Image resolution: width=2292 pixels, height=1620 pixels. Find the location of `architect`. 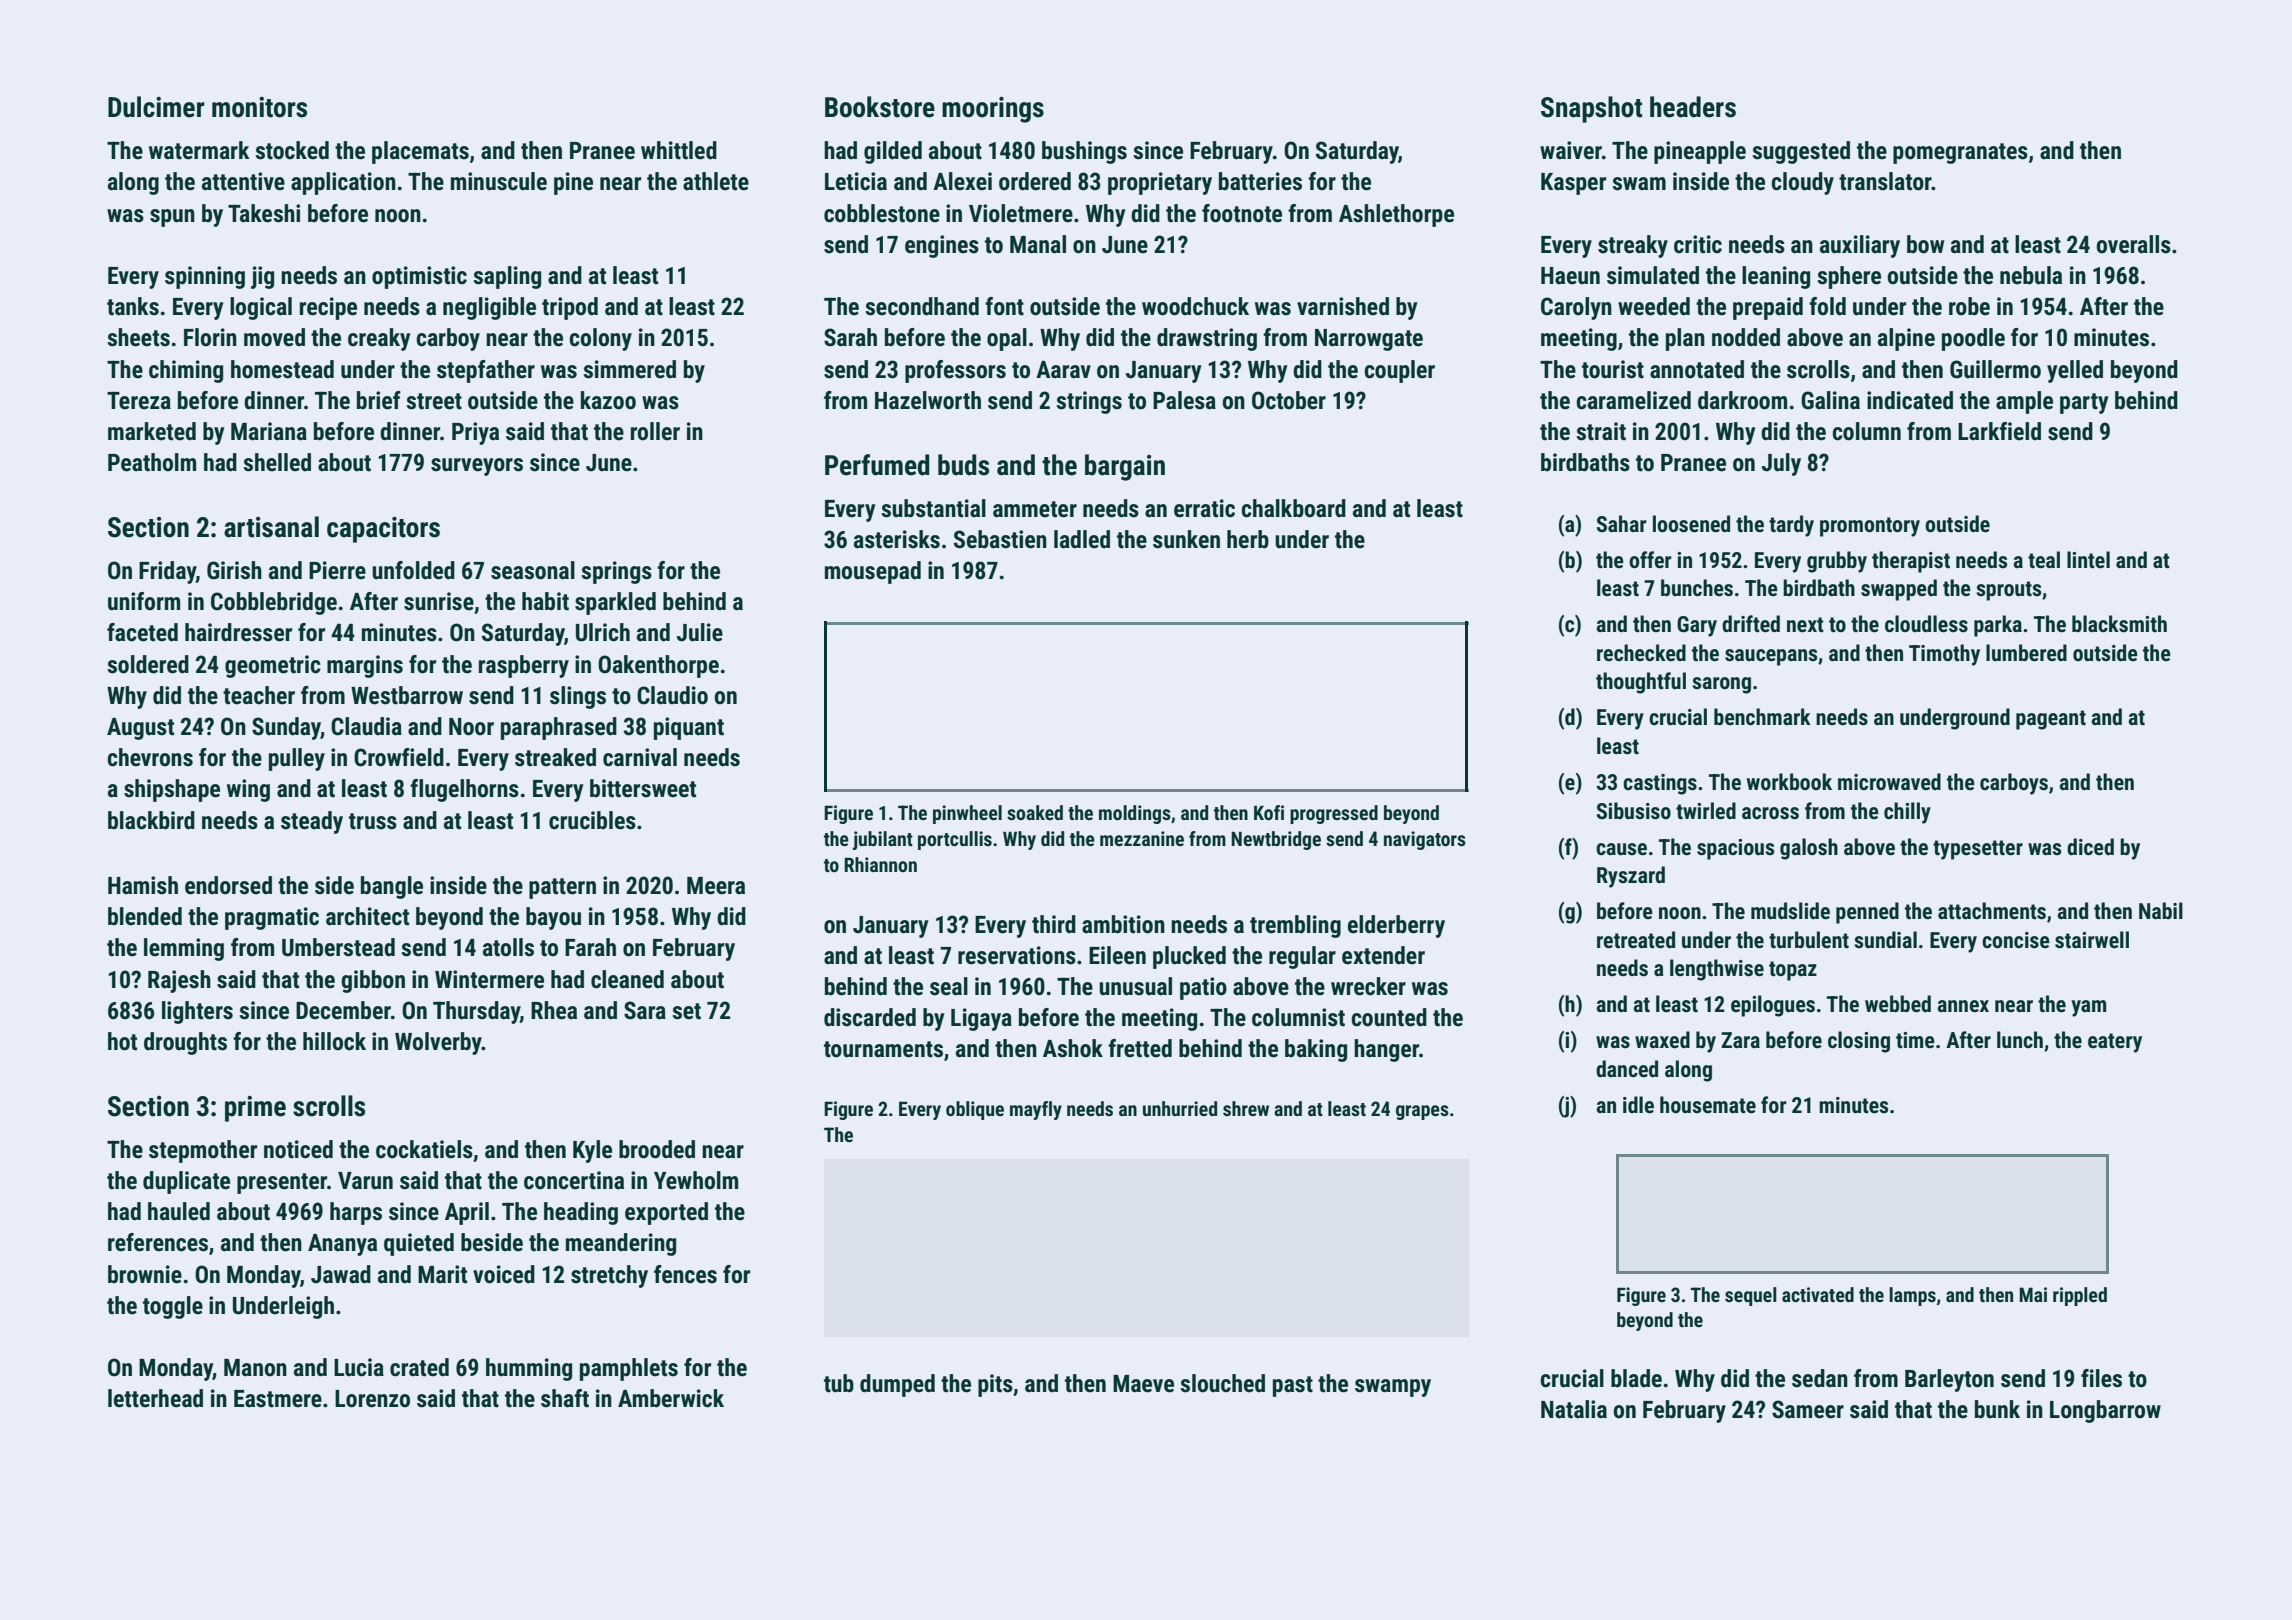

architect is located at coordinates (367, 916).
